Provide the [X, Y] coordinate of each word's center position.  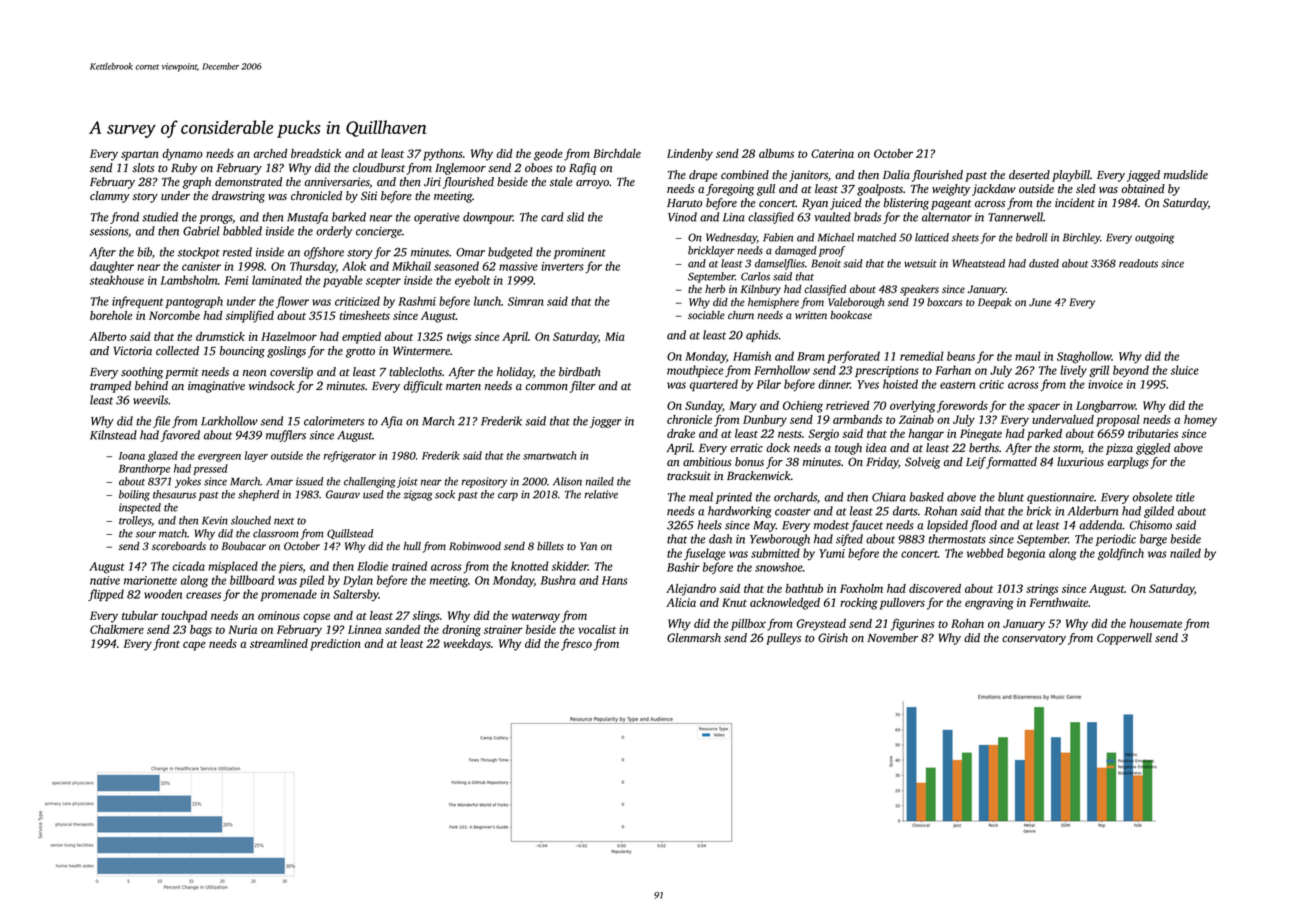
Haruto [684, 203]
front [166, 644]
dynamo [182, 155]
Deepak [995, 303]
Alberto [107, 336]
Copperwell [1124, 639]
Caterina [832, 153]
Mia [615, 336]
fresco [576, 644]
